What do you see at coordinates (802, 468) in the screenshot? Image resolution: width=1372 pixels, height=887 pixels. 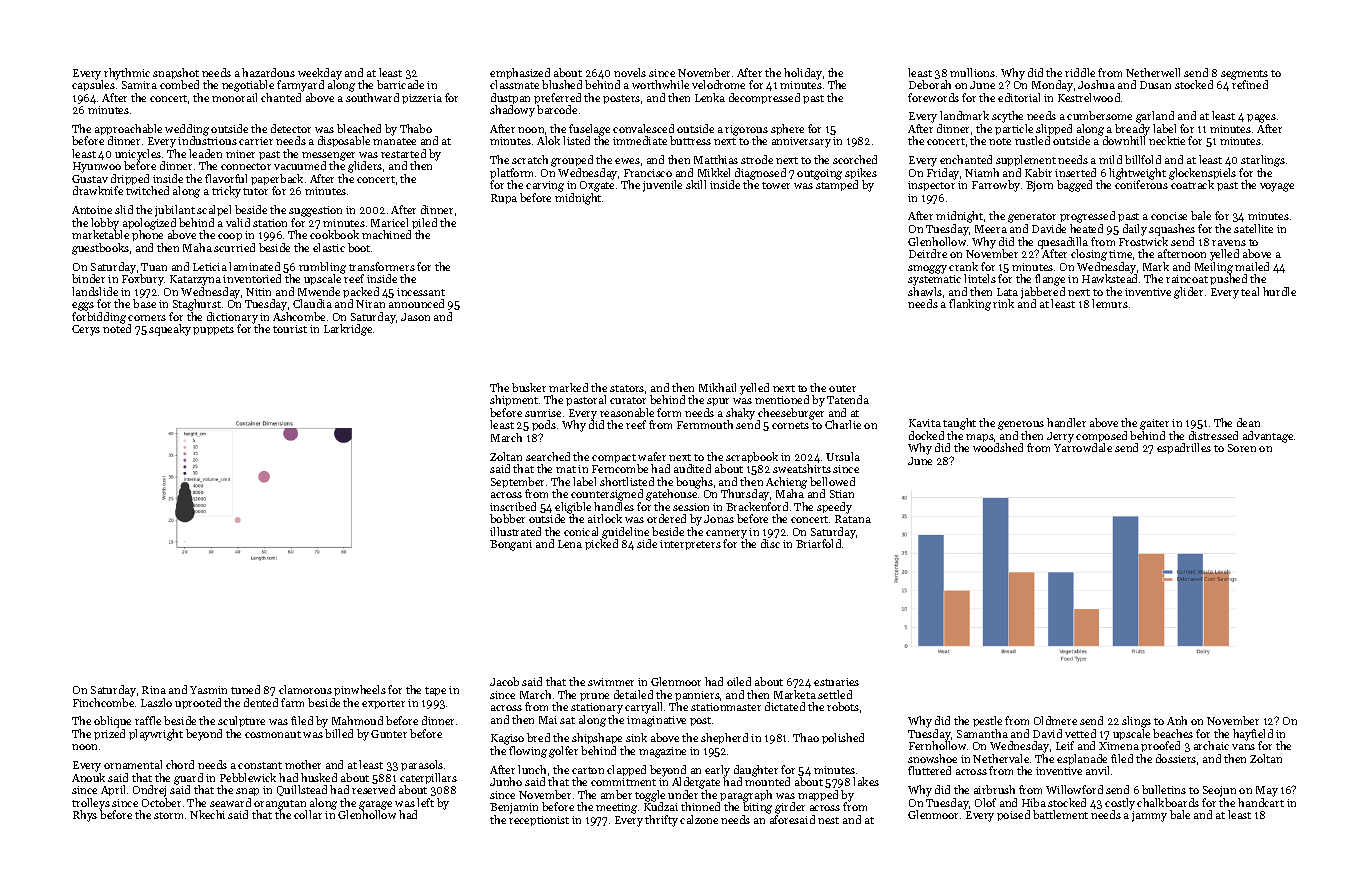 I see `sweatshirts` at bounding box center [802, 468].
